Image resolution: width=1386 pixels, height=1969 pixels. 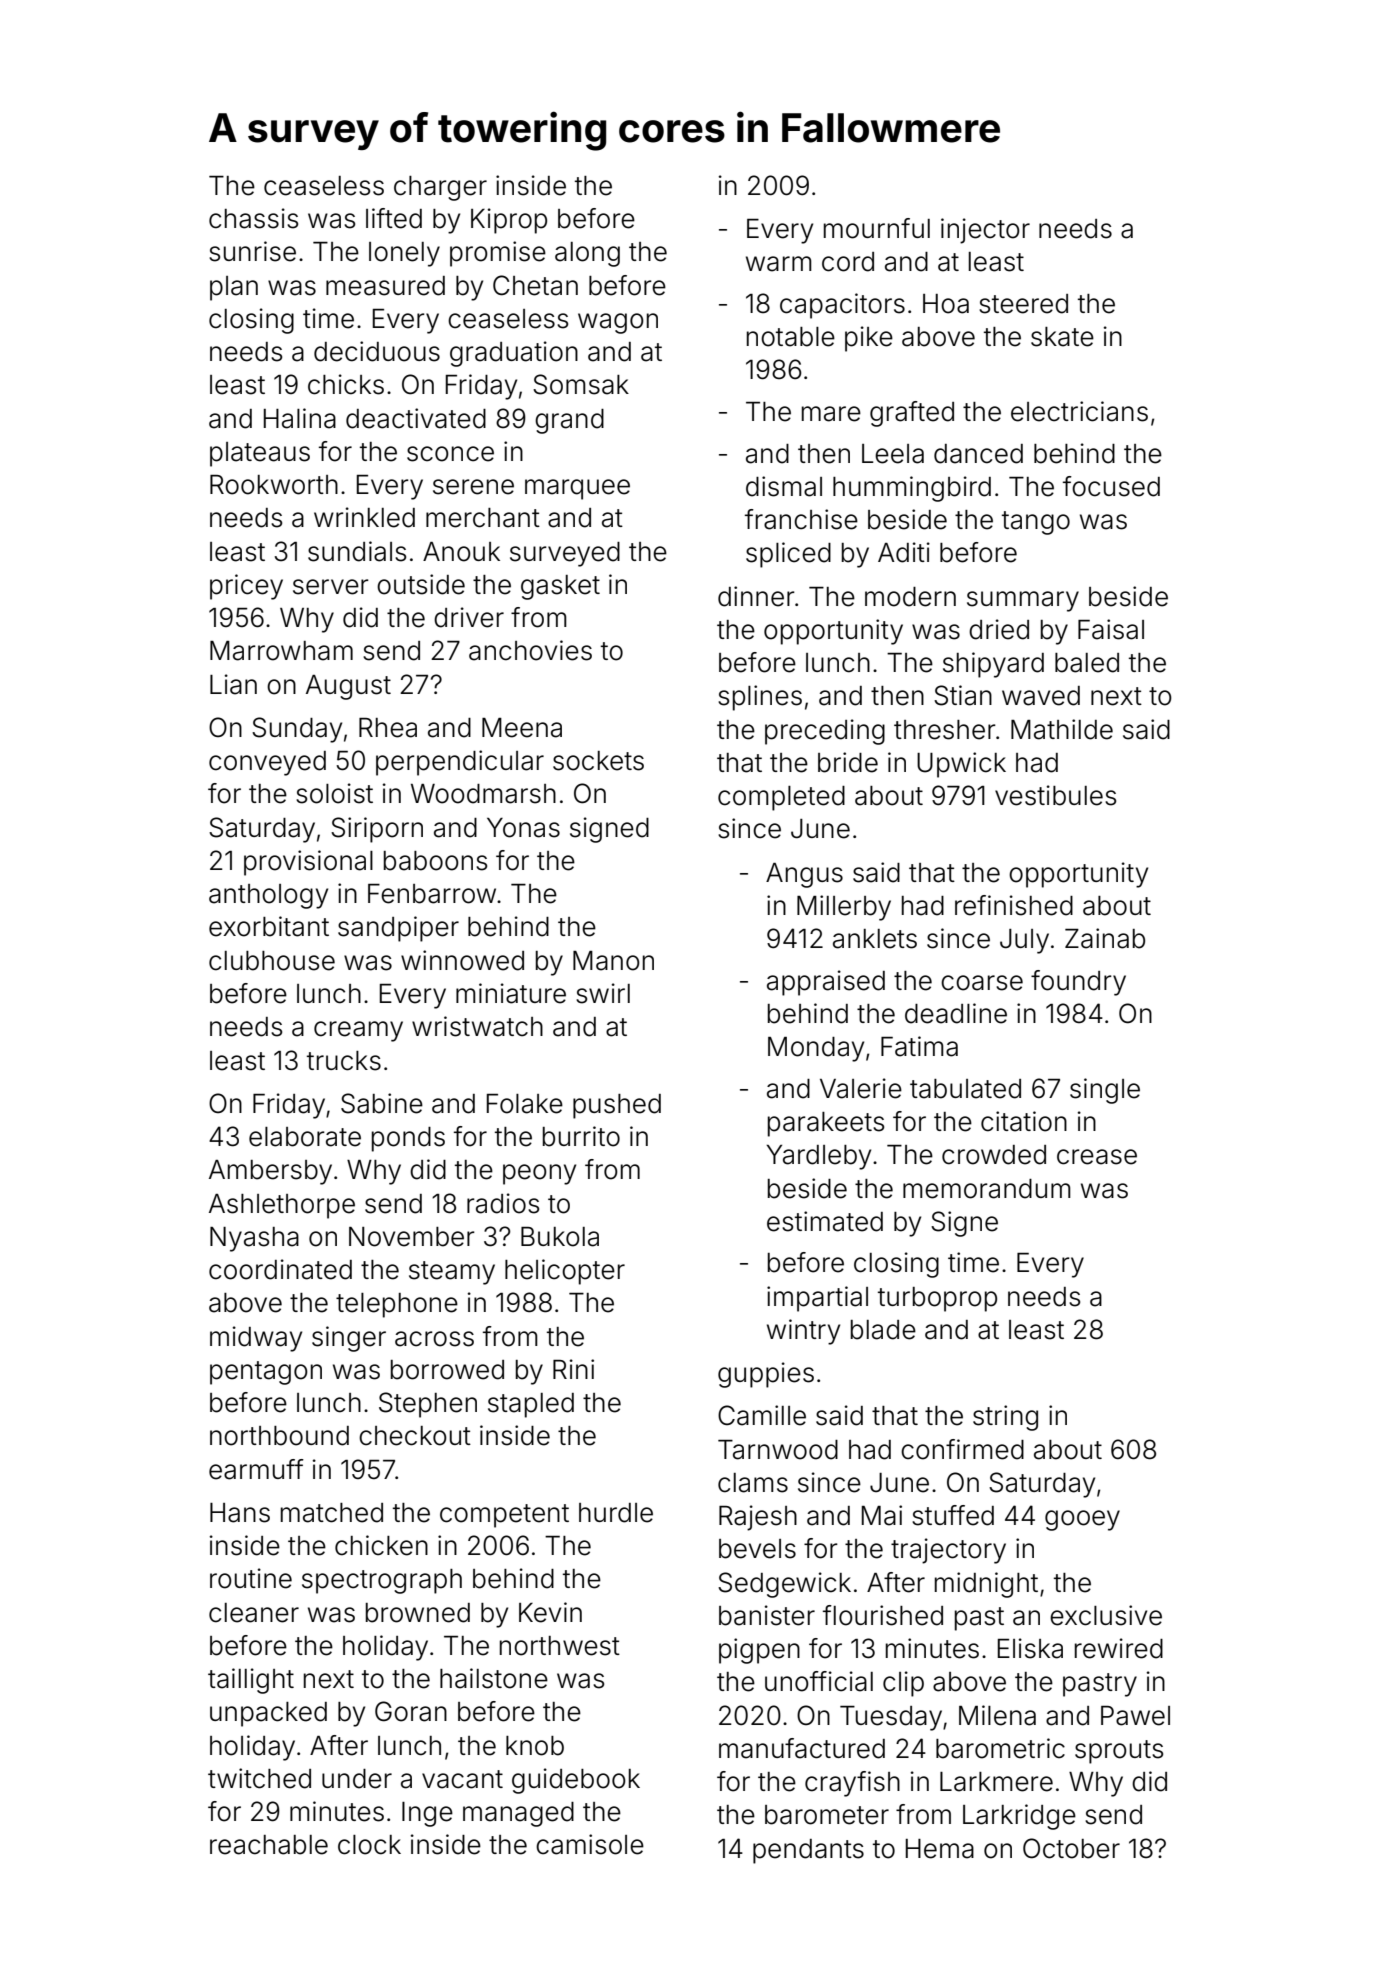 I want to click on sockets, so click(x=598, y=761).
